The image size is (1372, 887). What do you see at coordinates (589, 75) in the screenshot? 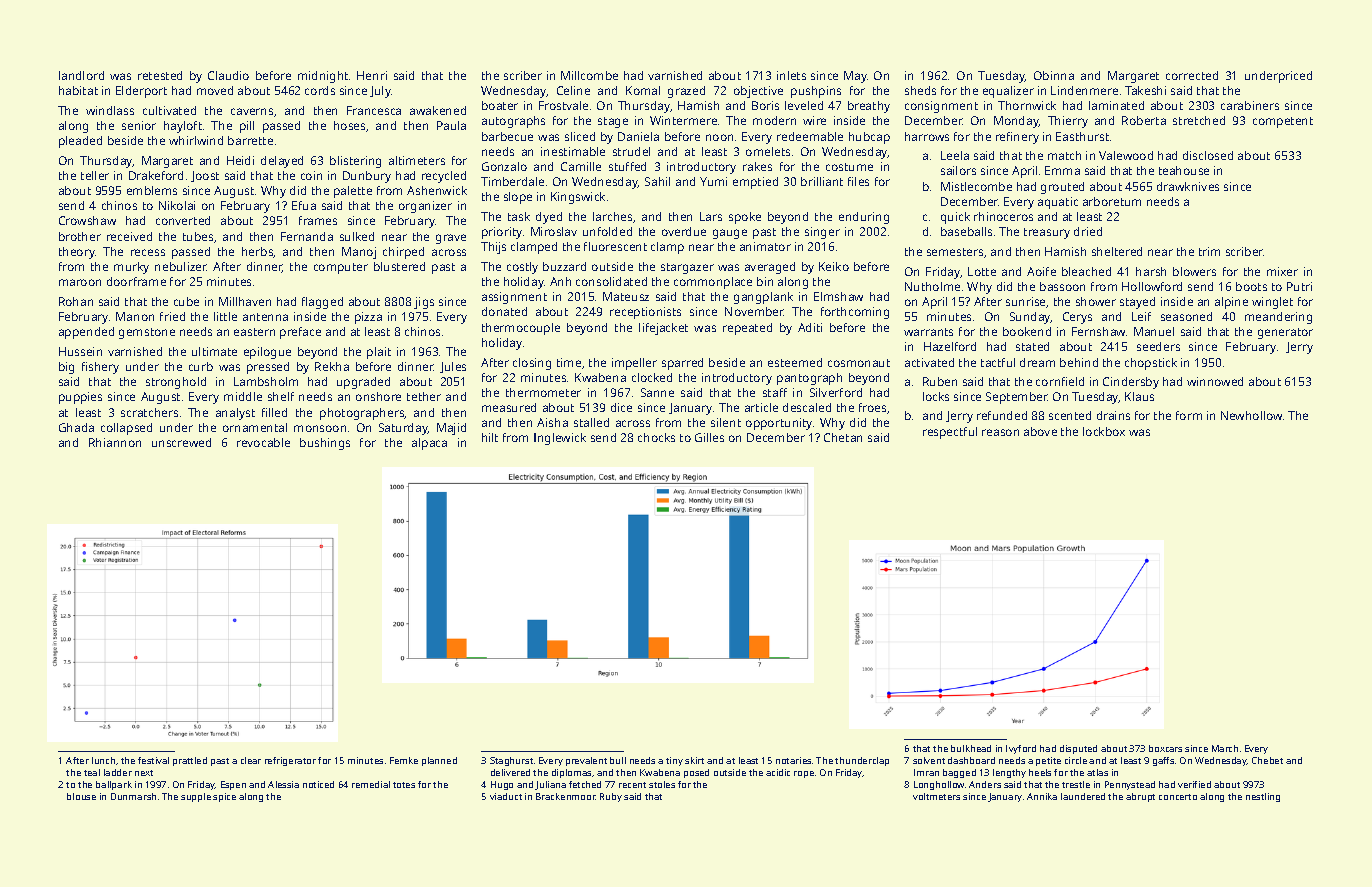
I see `Millcombe` at bounding box center [589, 75].
